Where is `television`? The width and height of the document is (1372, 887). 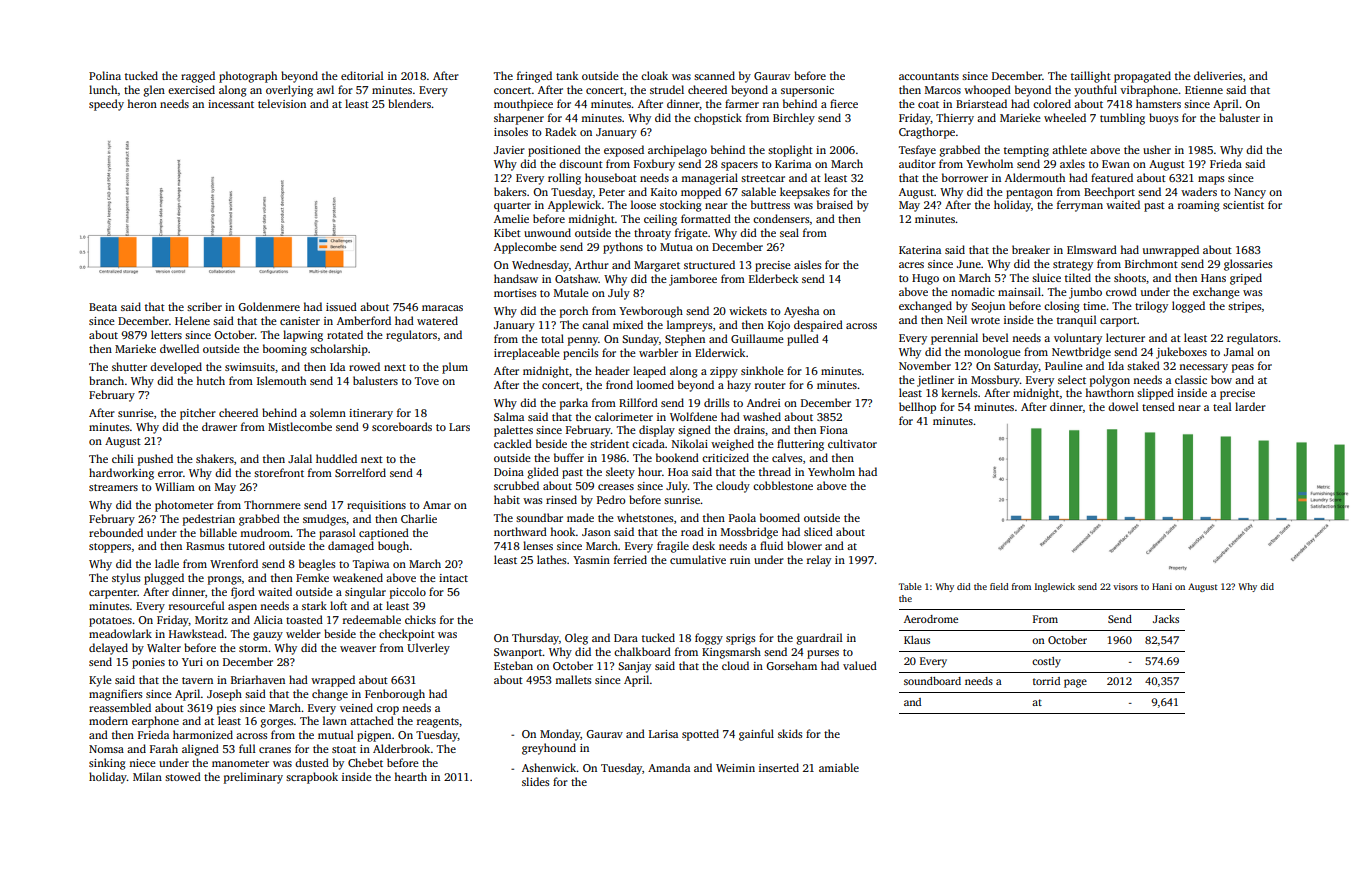 television is located at coordinates (282, 103).
